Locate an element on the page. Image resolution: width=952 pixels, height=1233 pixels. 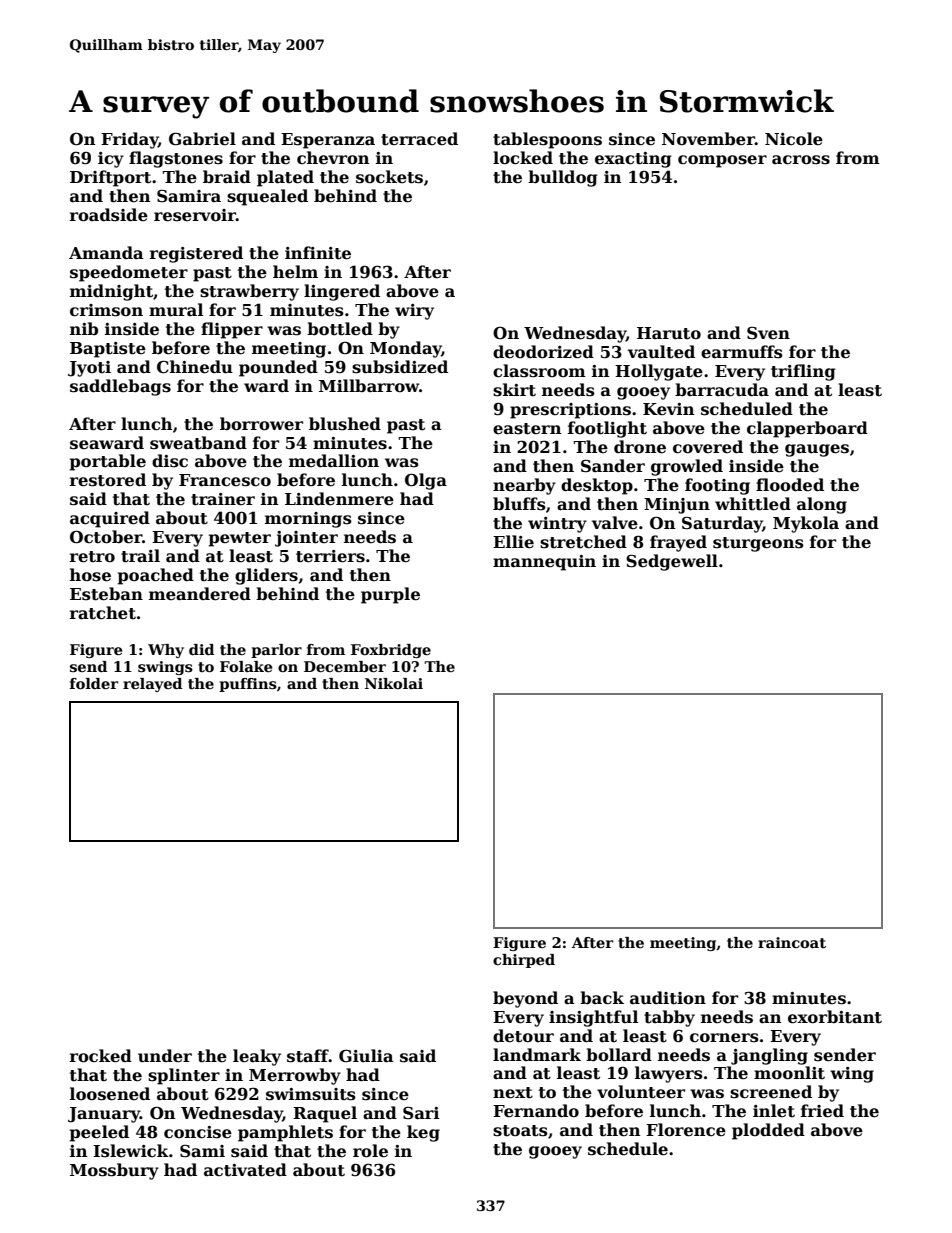
Nikolai is located at coordinates (394, 683).
